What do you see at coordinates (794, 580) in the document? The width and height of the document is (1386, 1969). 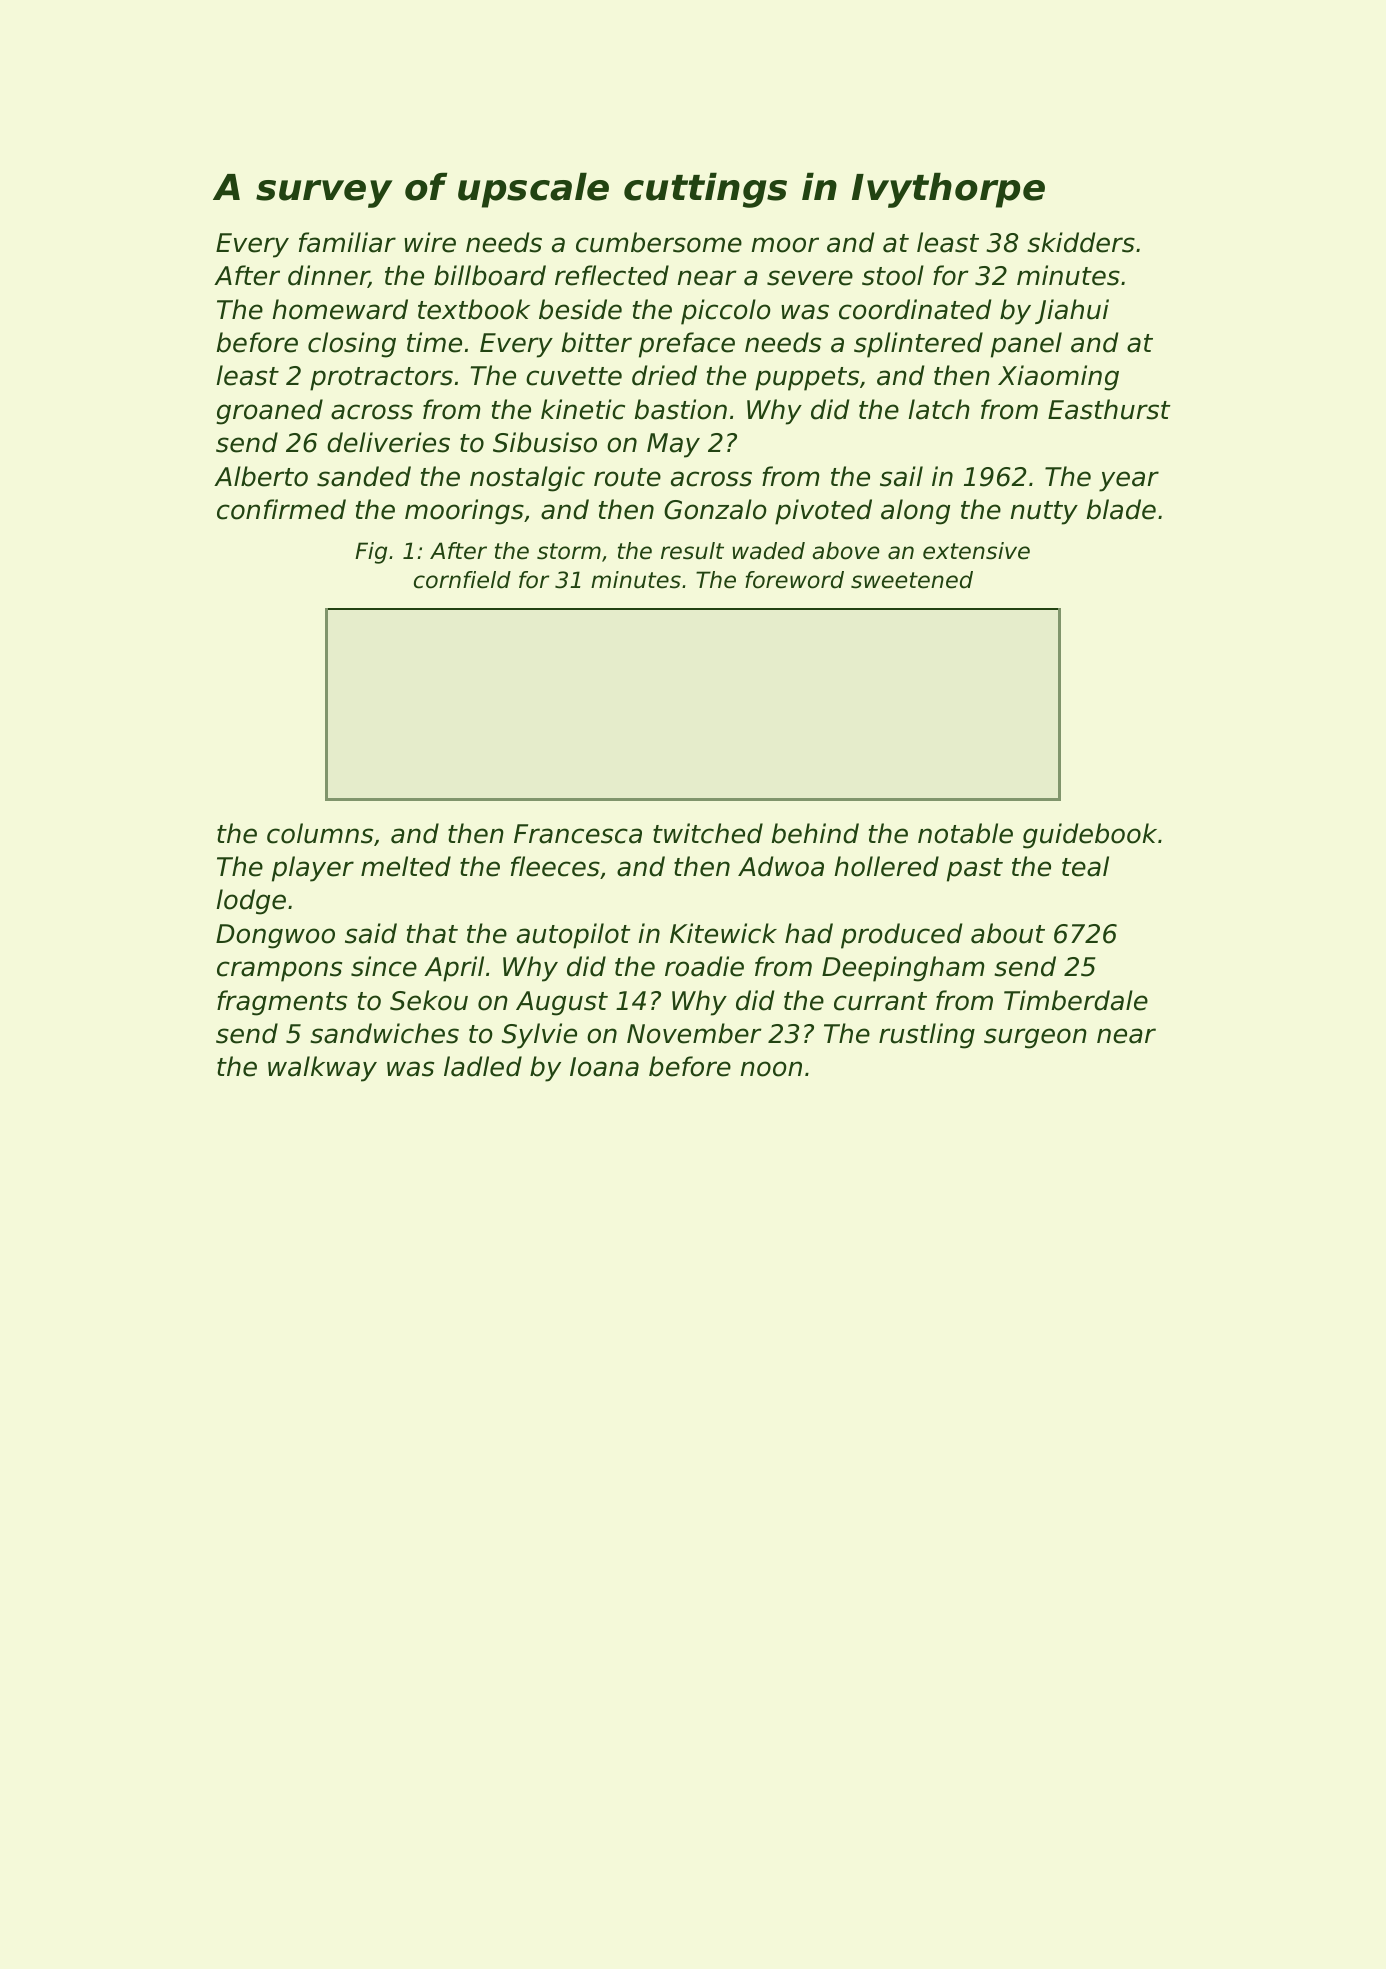 I see `foreword` at bounding box center [794, 580].
